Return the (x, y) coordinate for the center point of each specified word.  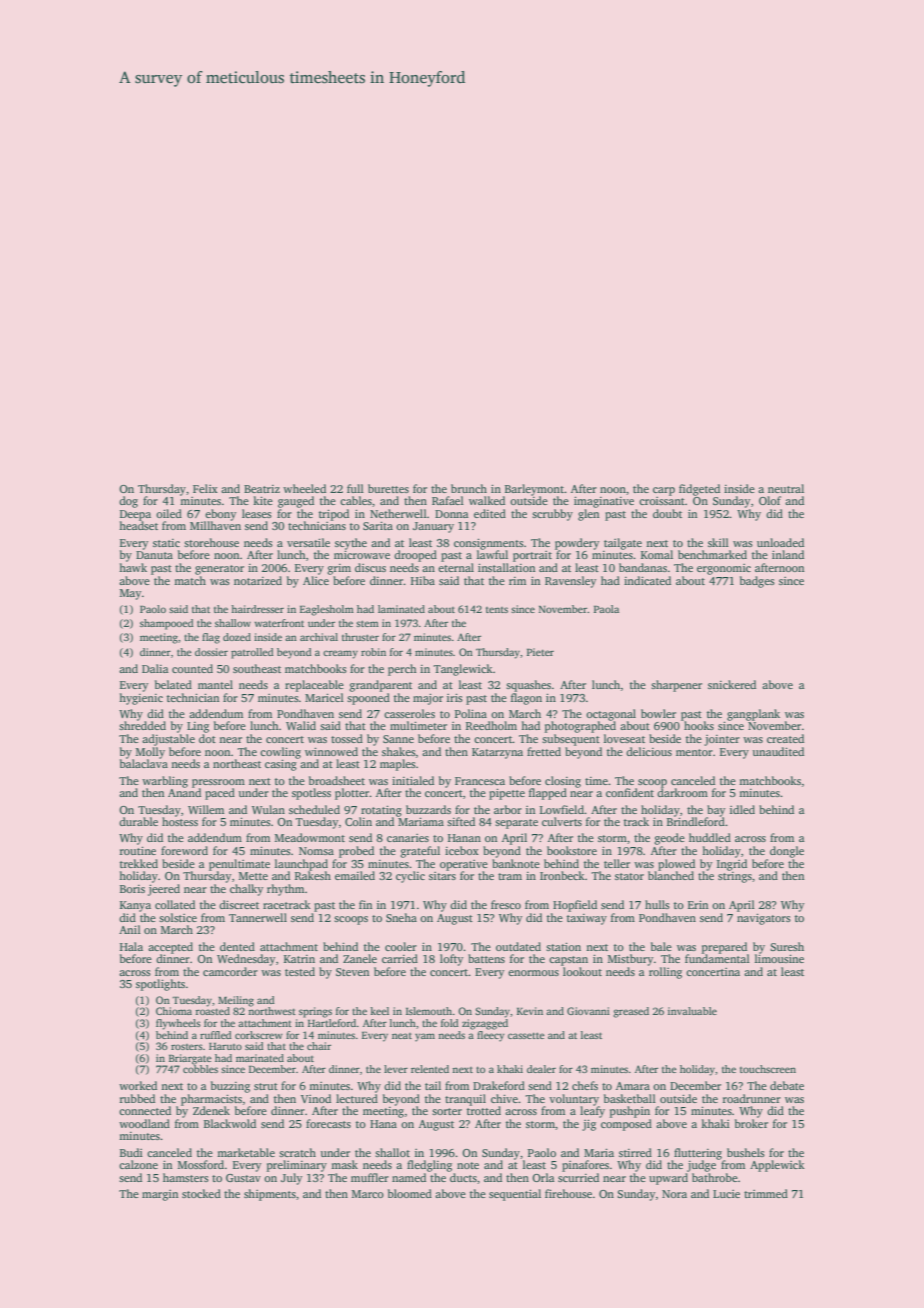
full (355, 488)
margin (160, 1195)
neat (402, 1036)
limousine (779, 958)
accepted (170, 948)
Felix (205, 488)
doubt (667, 513)
